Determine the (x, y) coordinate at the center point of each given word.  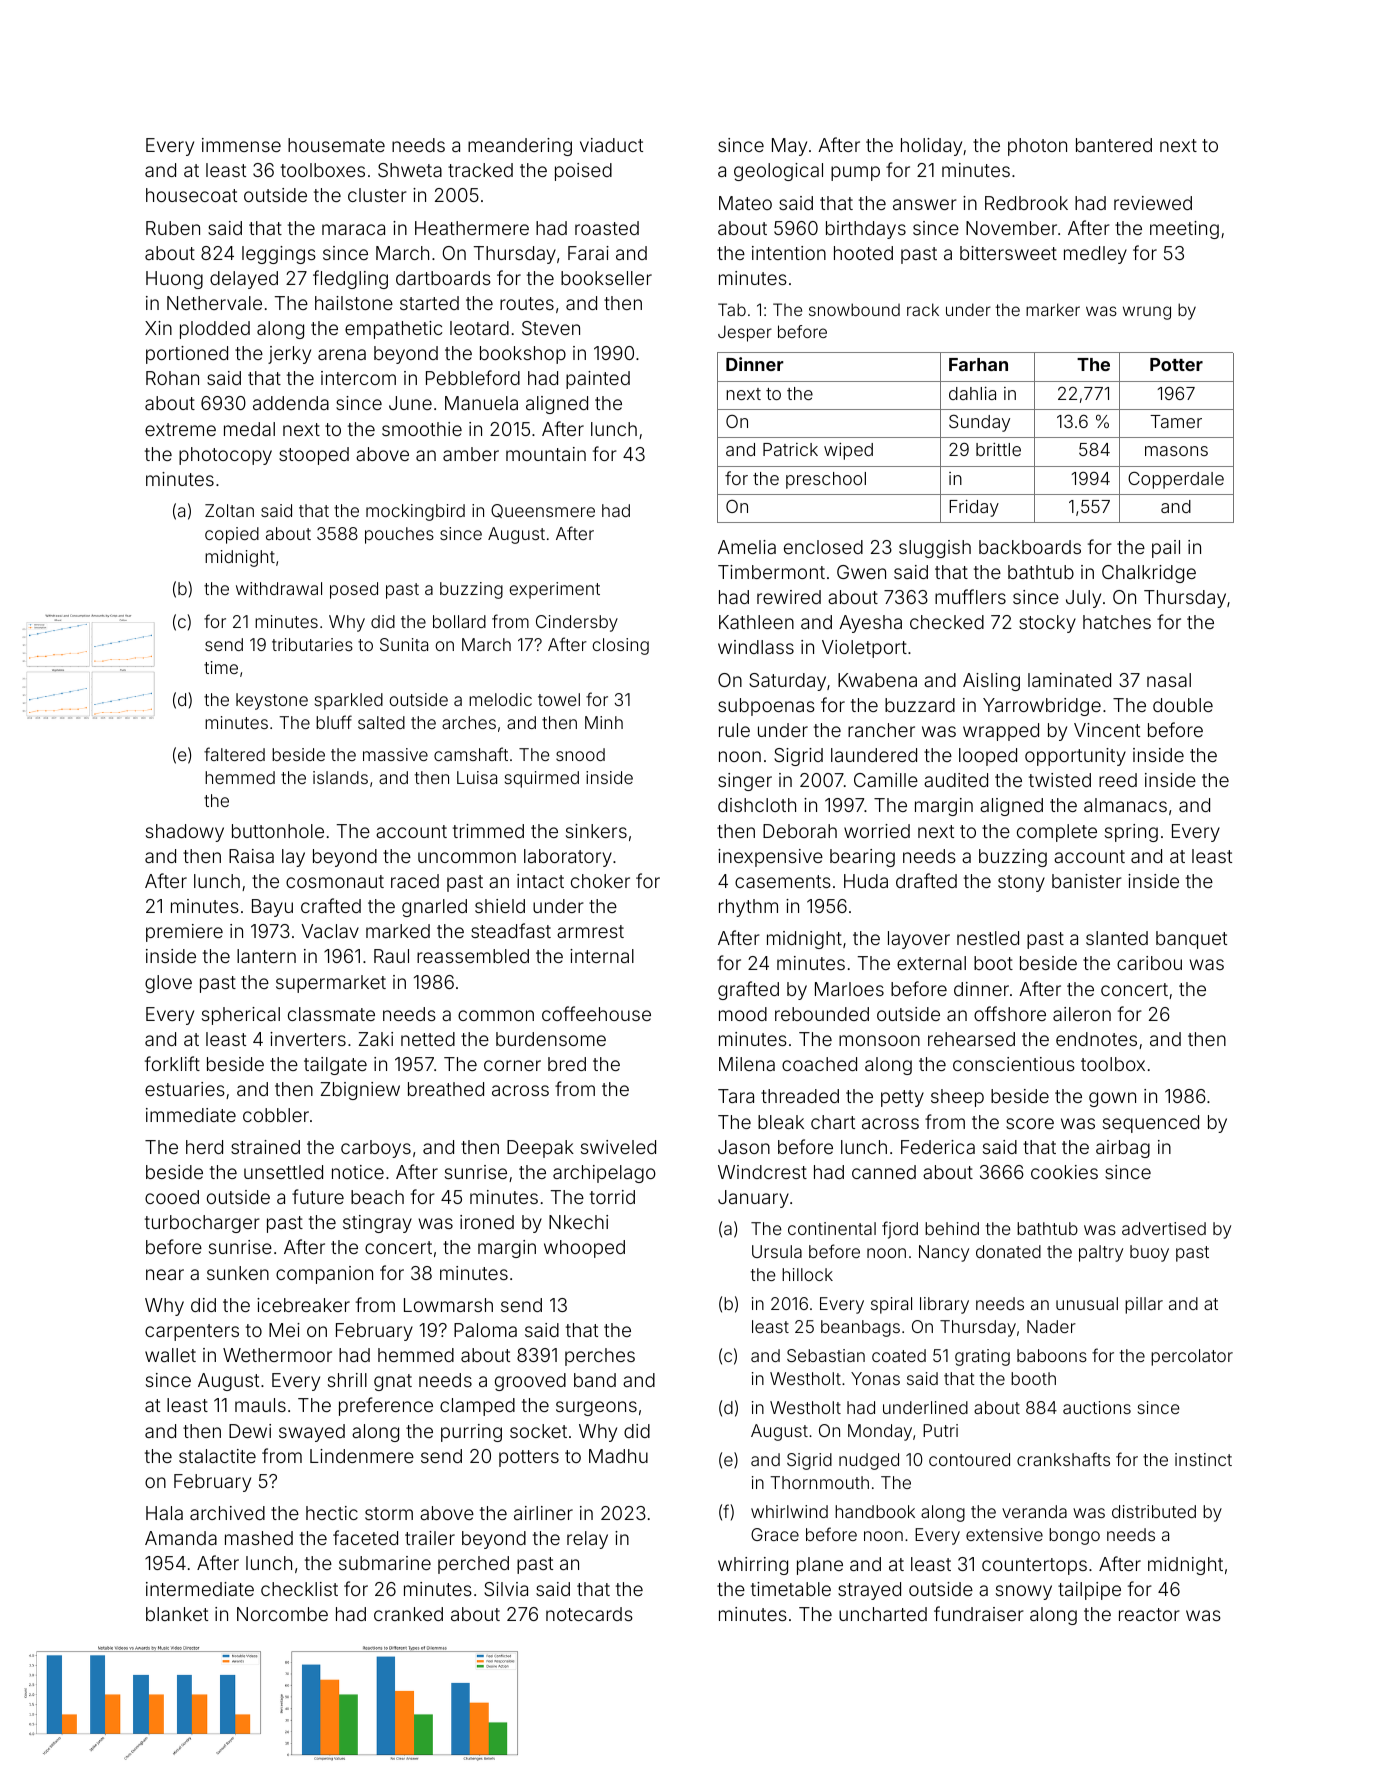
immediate (191, 1115)
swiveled (618, 1147)
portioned (187, 355)
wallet (170, 1355)
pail (1166, 549)
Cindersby (577, 623)
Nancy (944, 1253)
